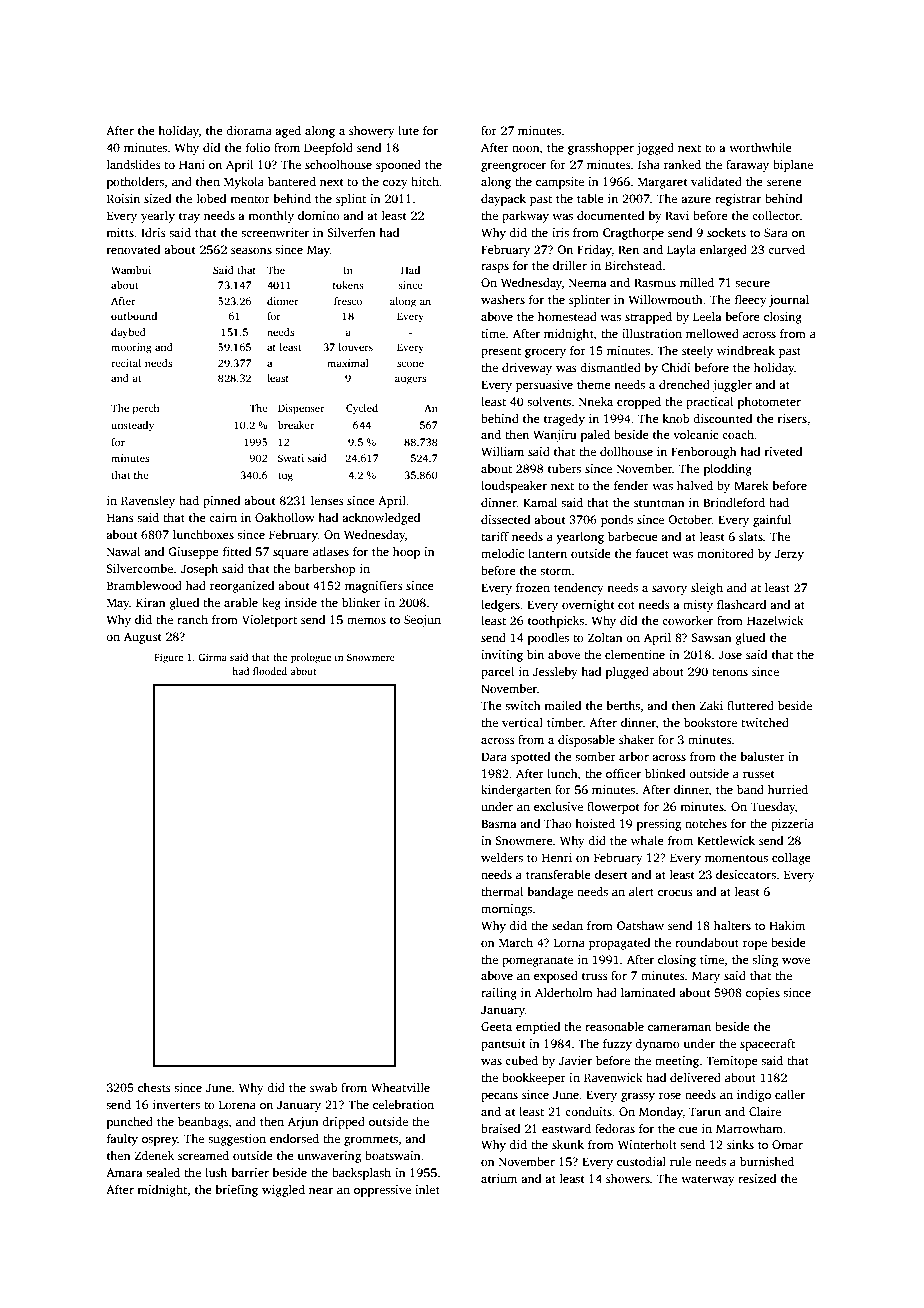  Describe the element at coordinates (160, 1141) in the document. I see `osprey` at that location.
